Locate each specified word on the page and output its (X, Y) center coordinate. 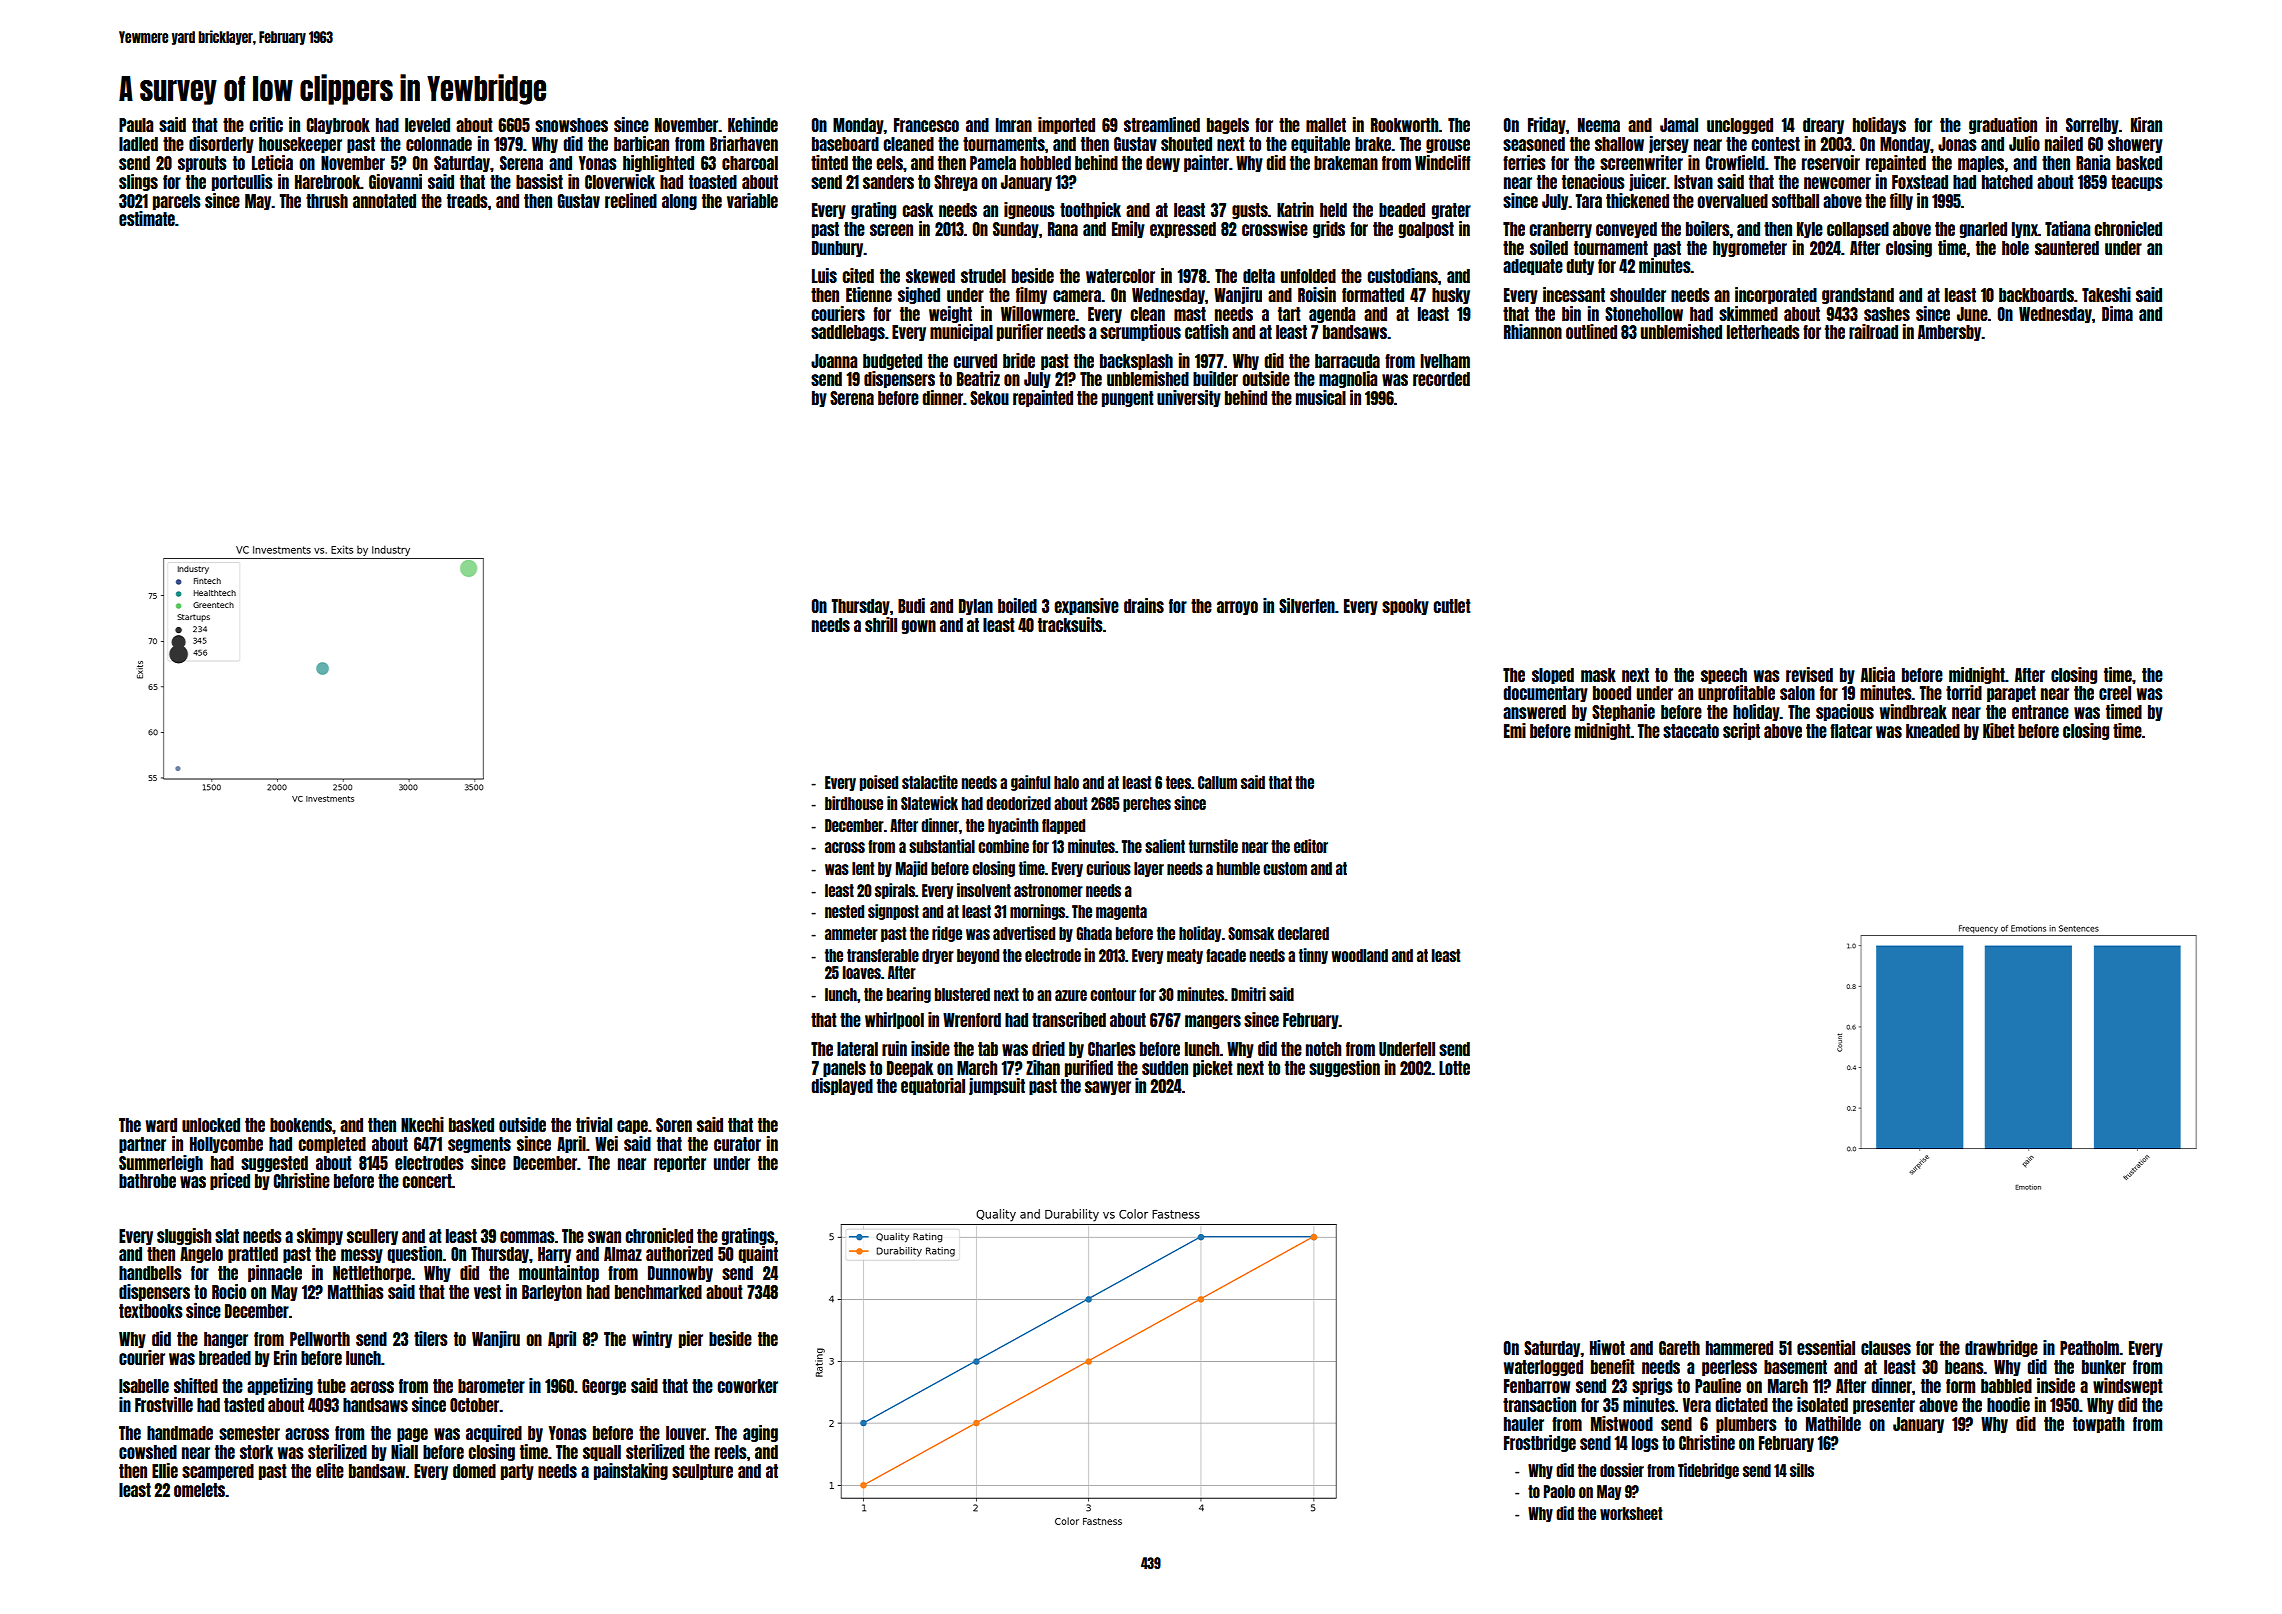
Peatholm (2090, 1348)
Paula (136, 125)
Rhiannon (1533, 331)
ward (161, 1125)
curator (737, 1144)
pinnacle (275, 1273)
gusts (1250, 211)
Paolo (1559, 1491)
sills (1802, 1470)
